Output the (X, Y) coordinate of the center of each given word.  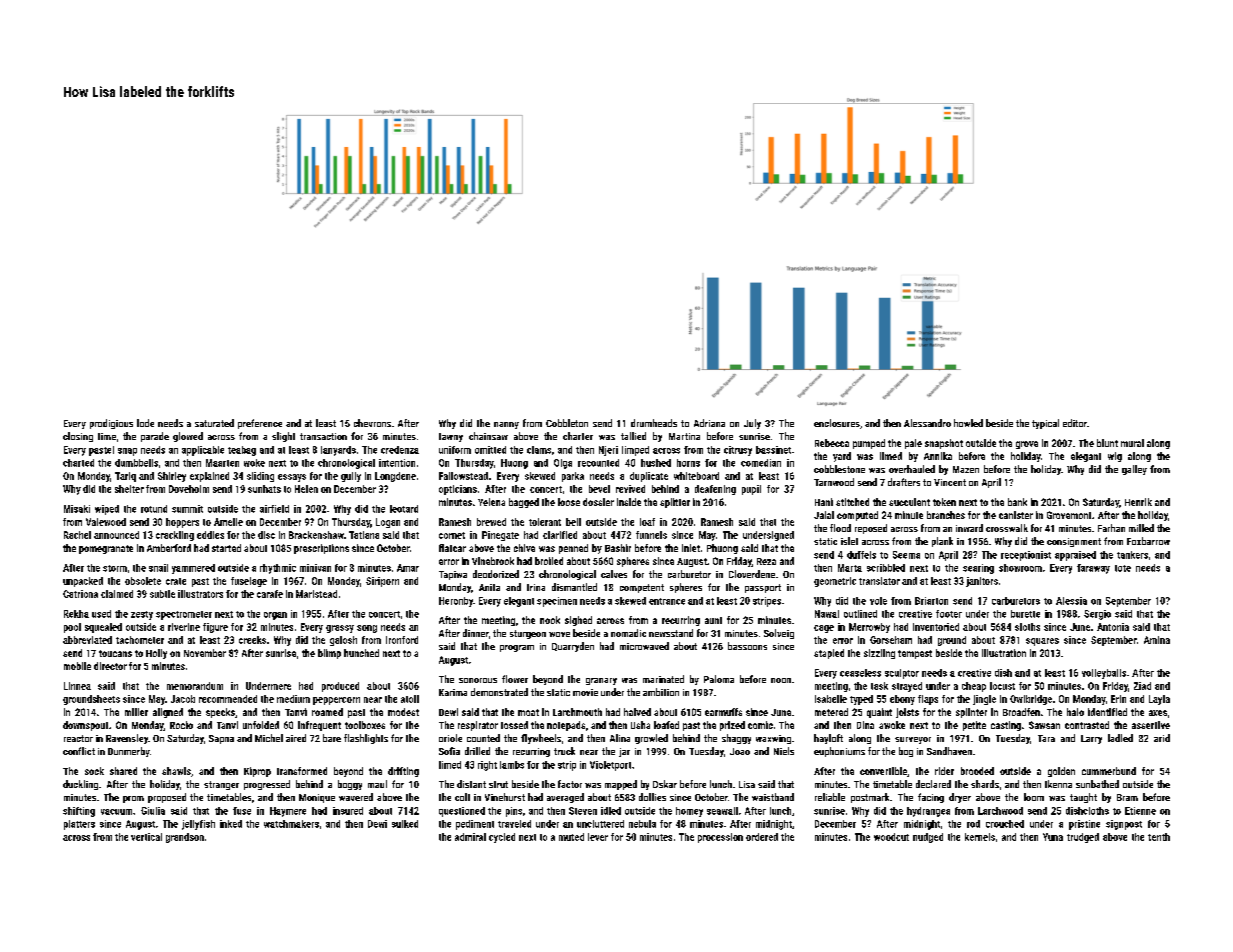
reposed (871, 529)
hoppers (182, 523)
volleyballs (1104, 674)
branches (946, 515)
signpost (1124, 825)
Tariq (125, 477)
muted (571, 837)
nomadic (628, 633)
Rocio (181, 725)
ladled (1120, 738)
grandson (185, 838)
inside (629, 502)
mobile (77, 666)
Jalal (824, 515)
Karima (453, 692)
